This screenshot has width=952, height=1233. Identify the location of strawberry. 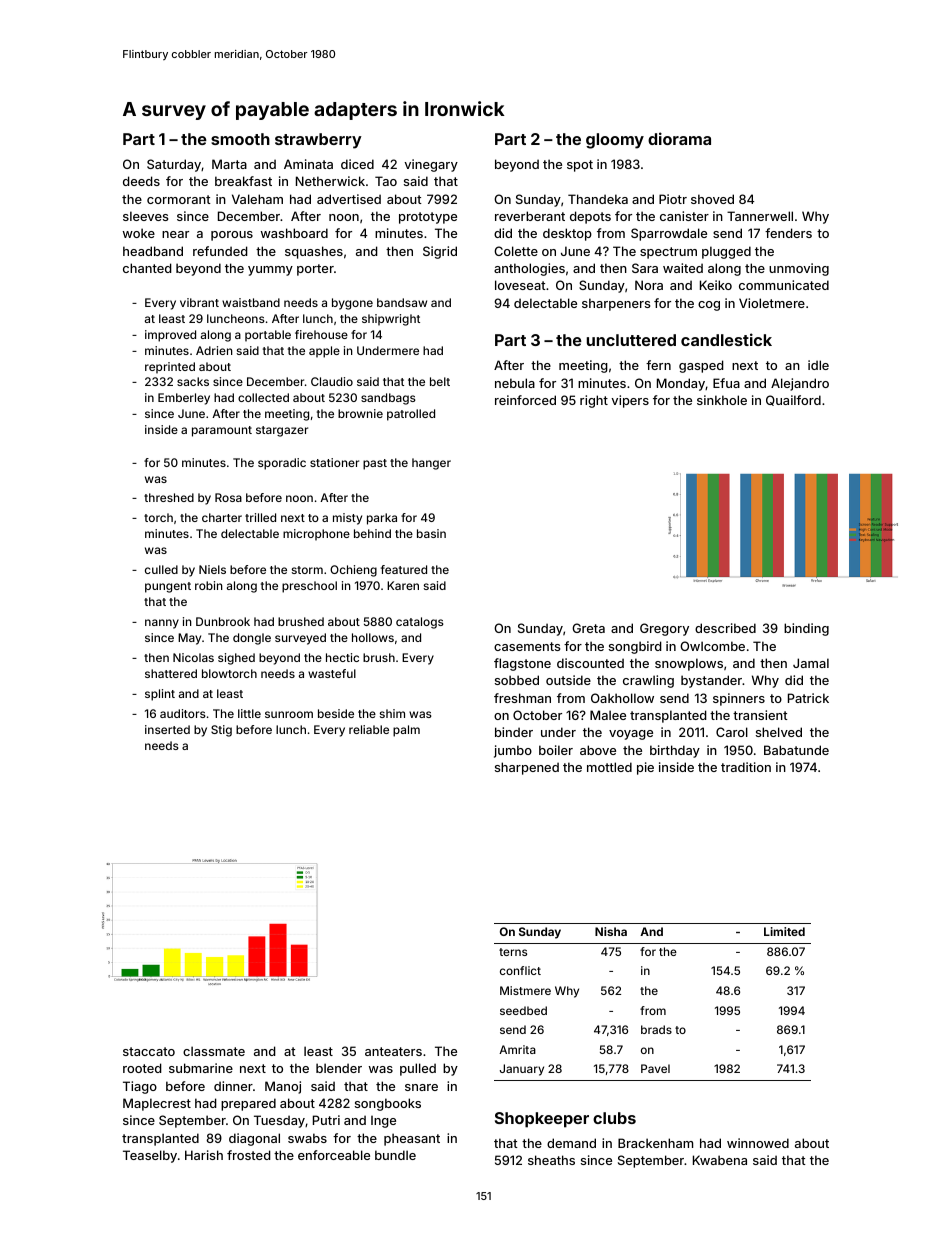
(318, 141).
